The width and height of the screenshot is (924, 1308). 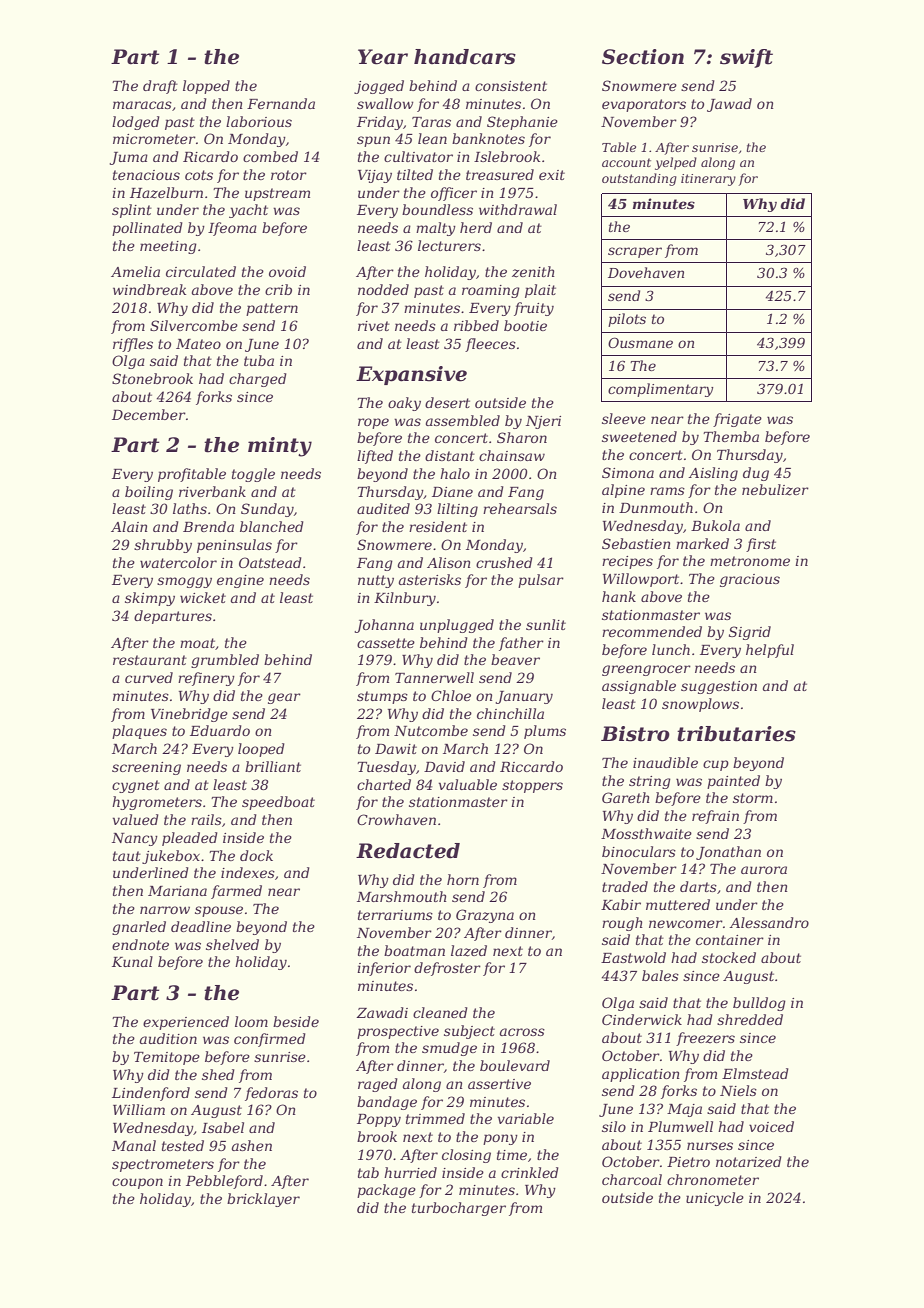 I want to click on frigate, so click(x=737, y=420).
